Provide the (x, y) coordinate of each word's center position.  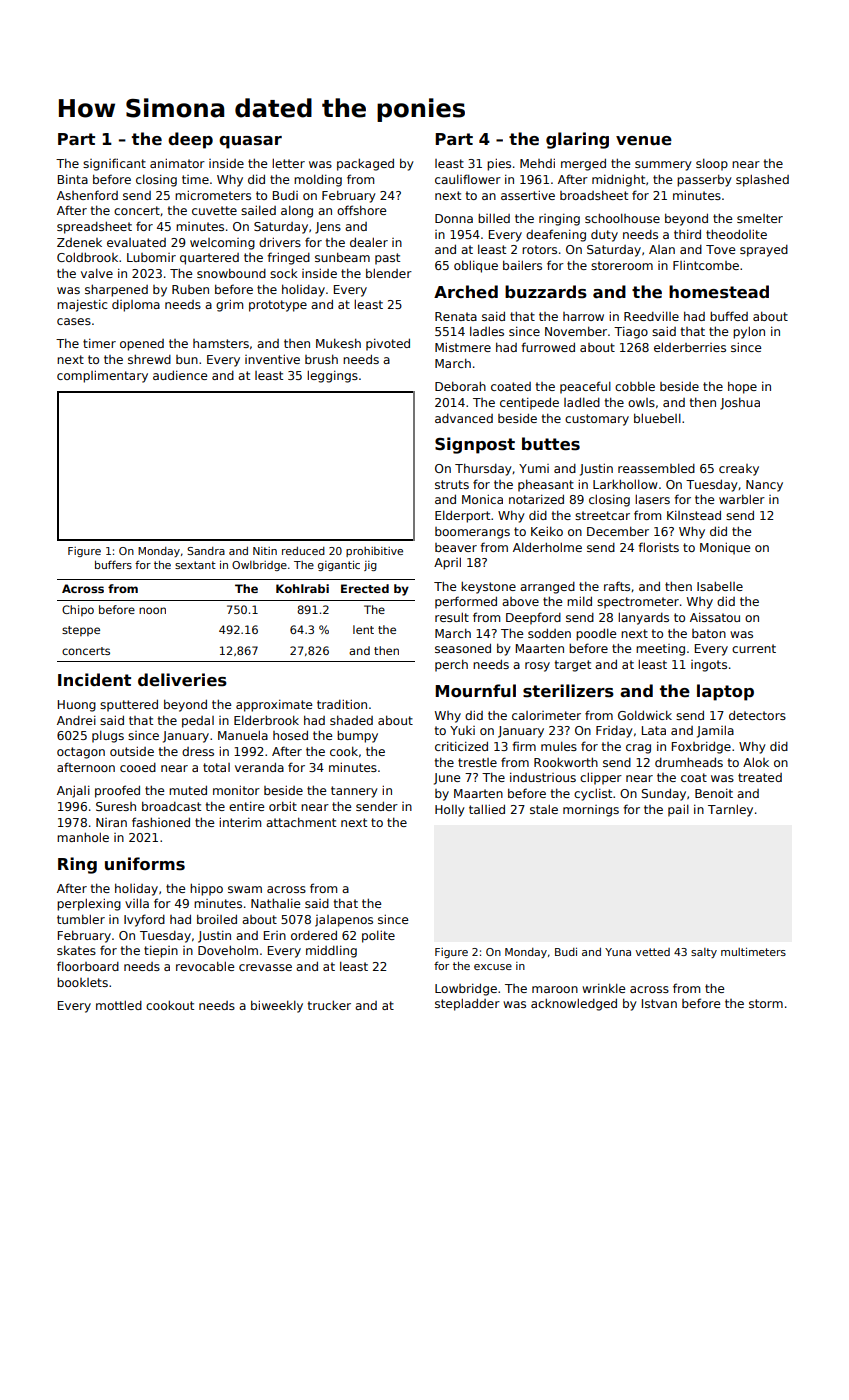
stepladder (467, 1004)
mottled (119, 1005)
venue (644, 141)
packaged (365, 164)
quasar (250, 142)
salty (704, 953)
